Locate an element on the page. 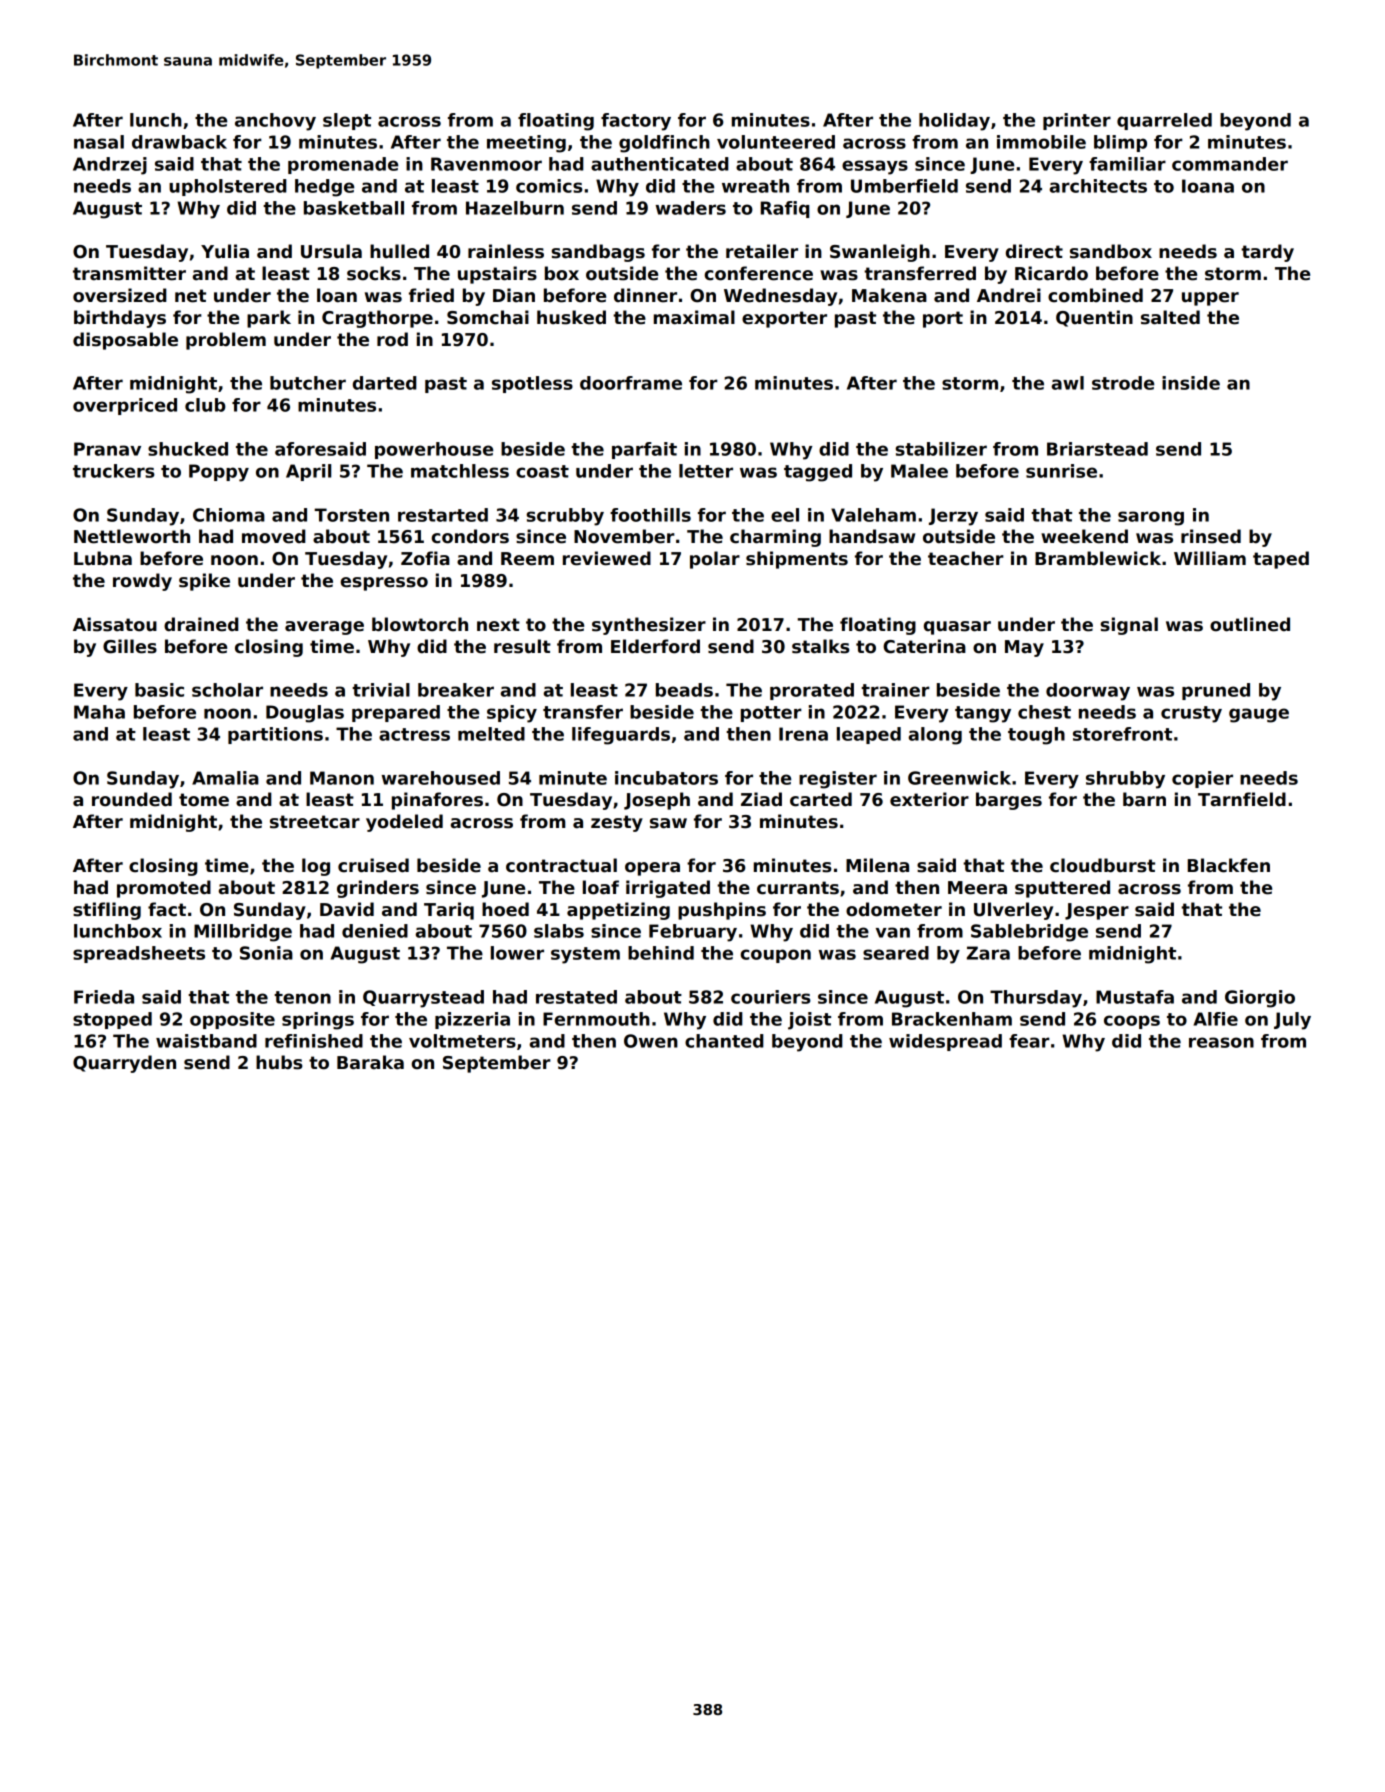 The image size is (1385, 1792). nasal is located at coordinates (99, 142).
